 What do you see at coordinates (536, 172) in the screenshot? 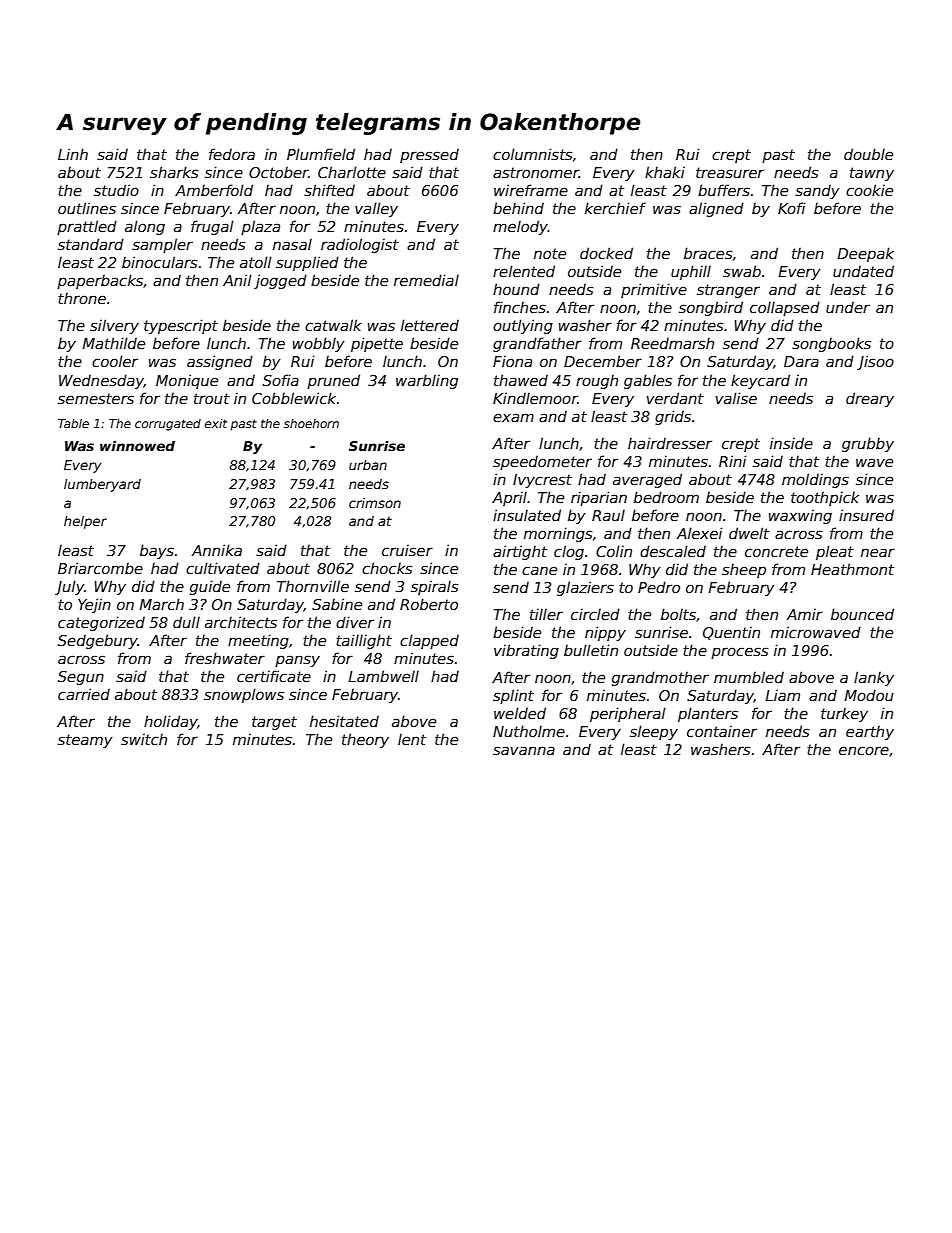
I see `astronomer` at bounding box center [536, 172].
